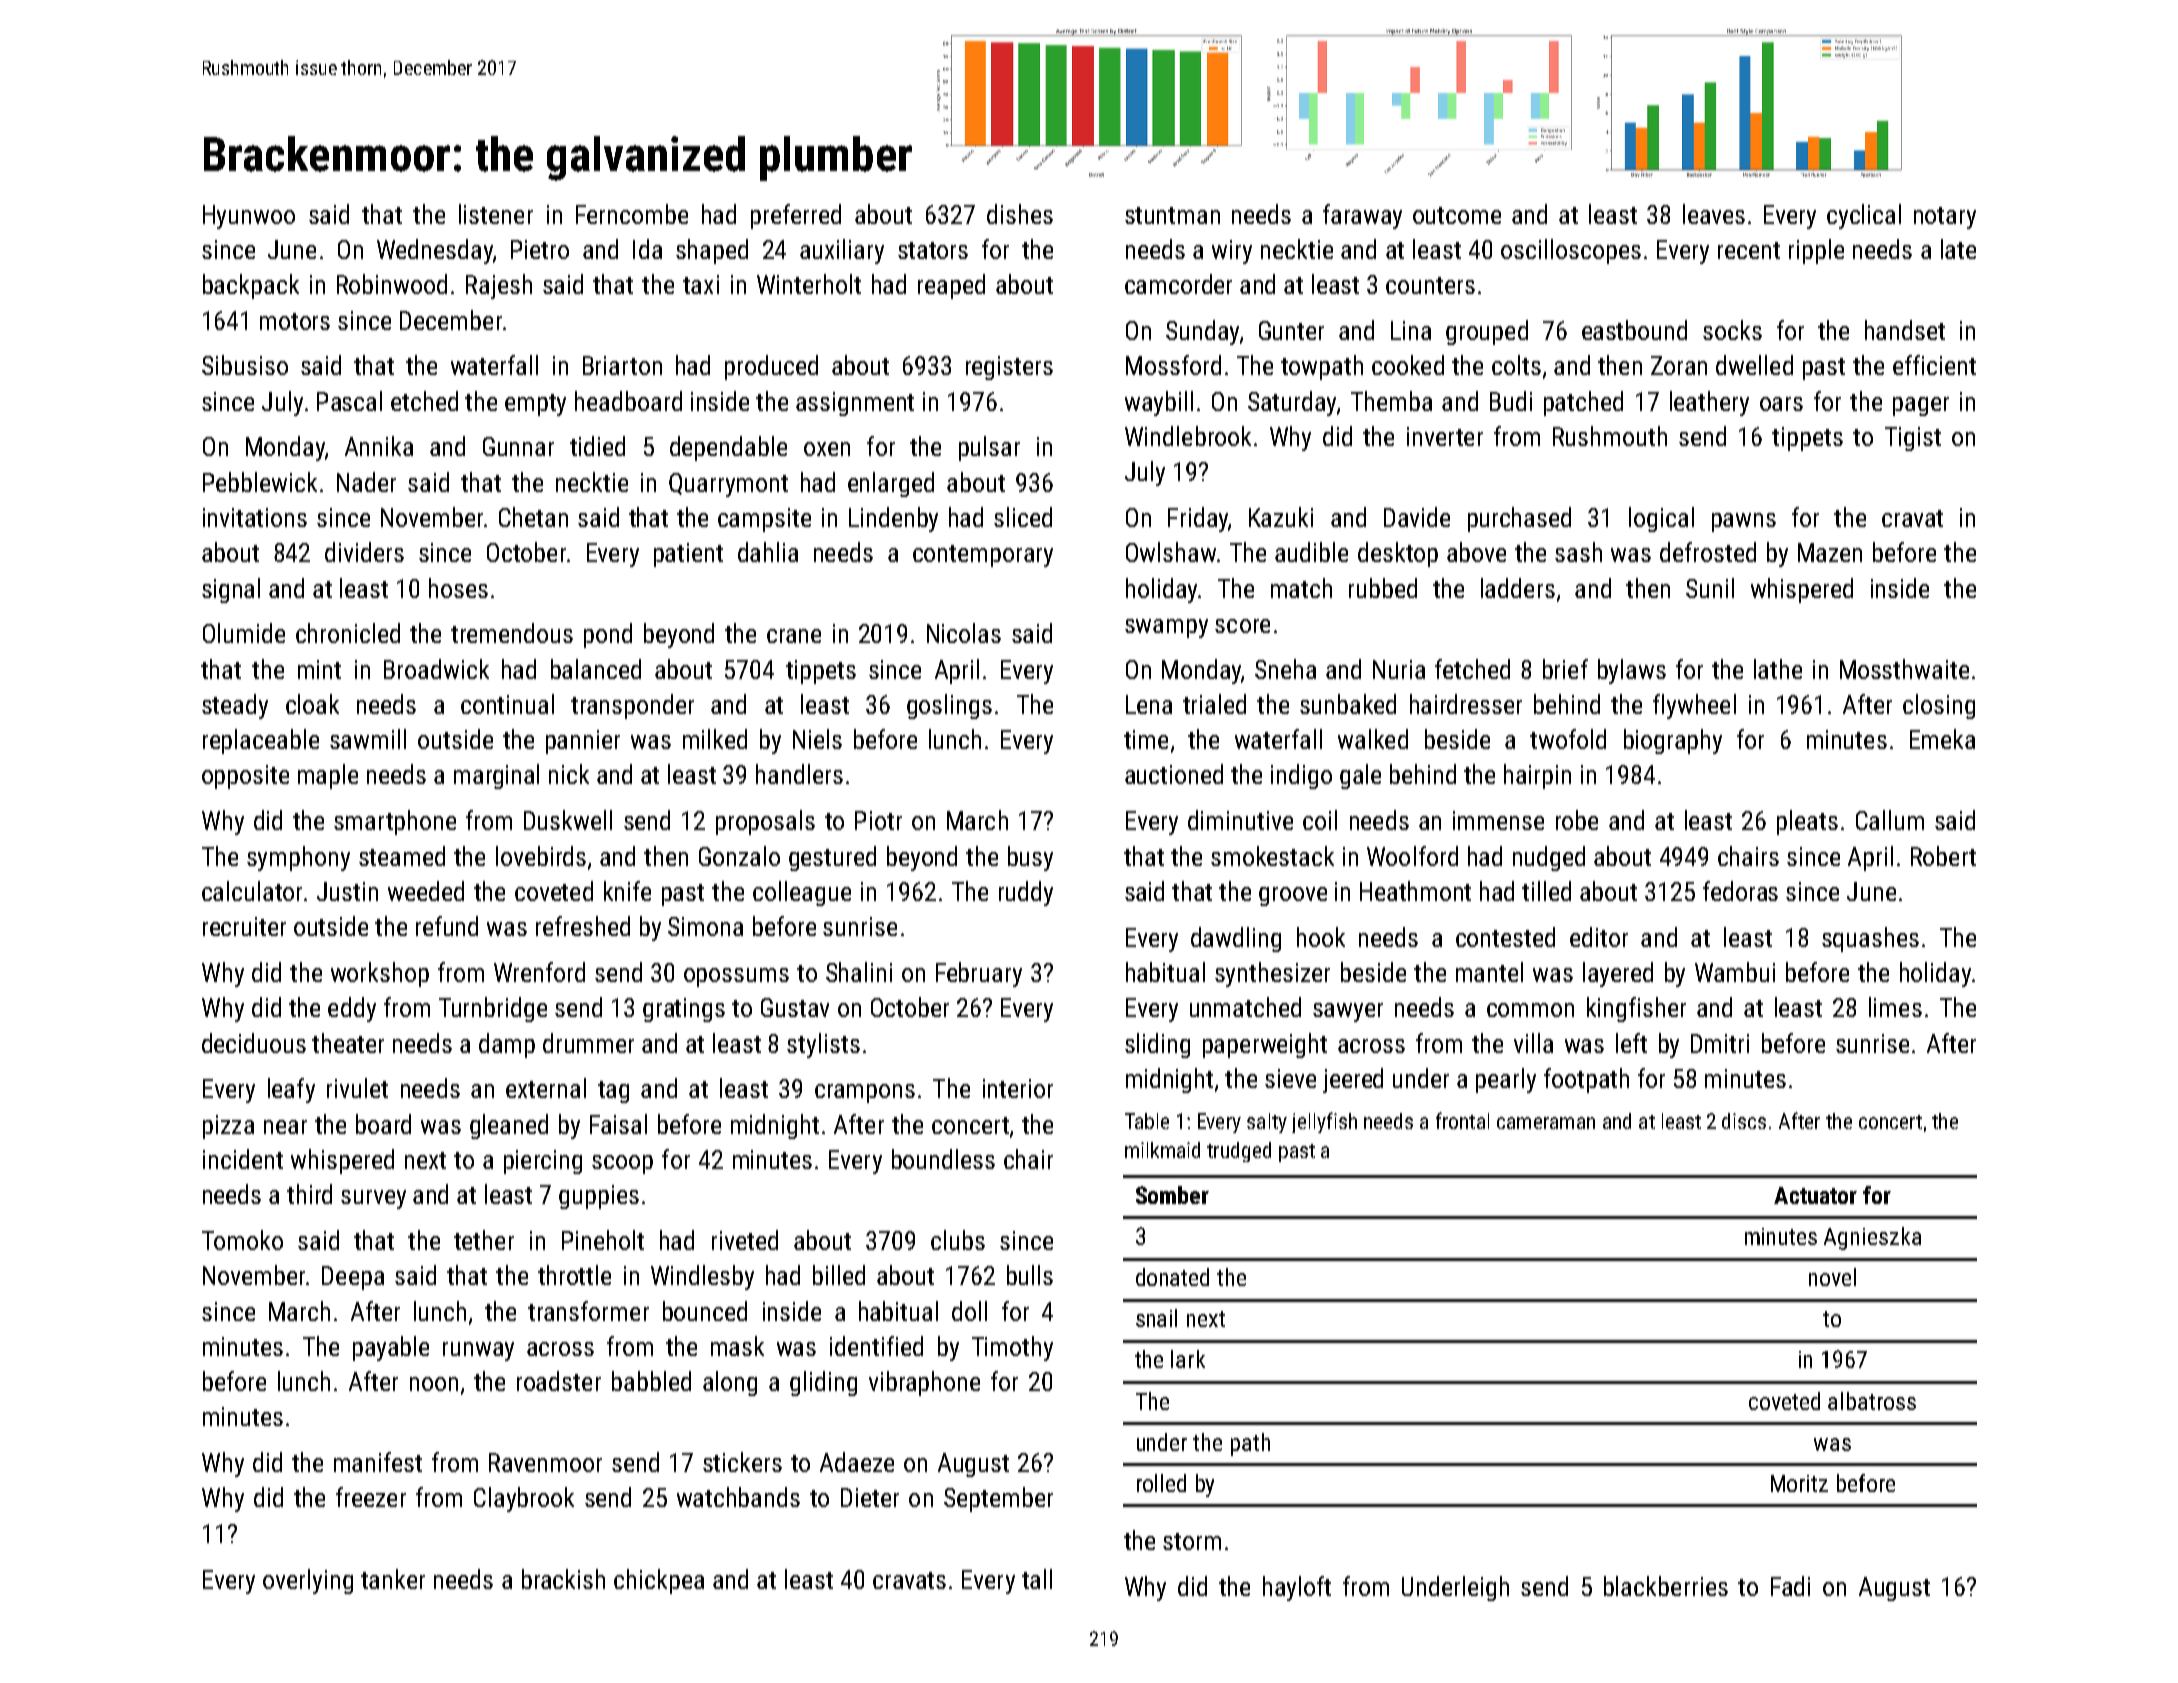 This document has width=2178, height=1683. Describe the element at coordinates (1188, 1359) in the document. I see `lark` at that location.
